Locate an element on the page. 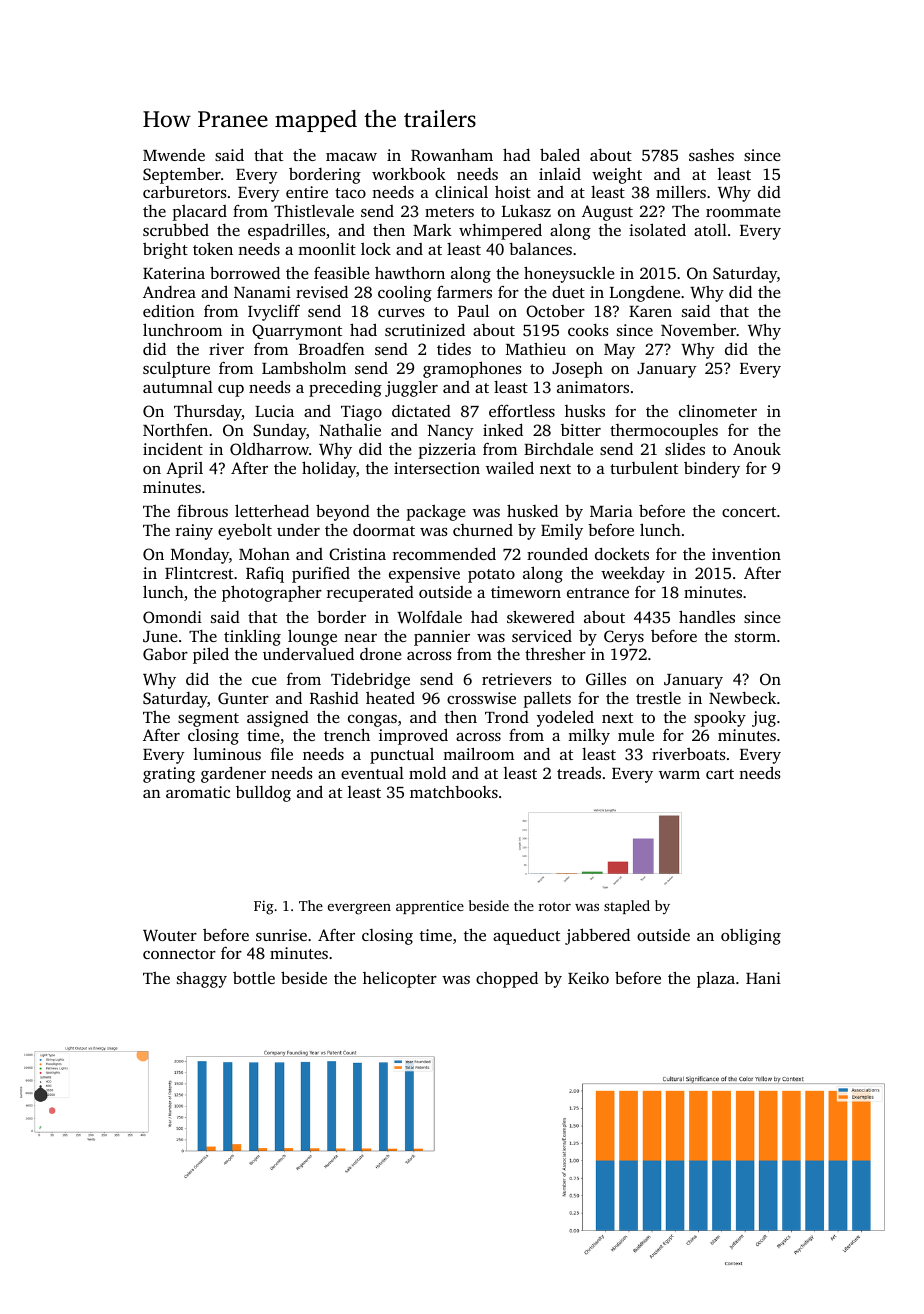  whimpered is located at coordinates (500, 231).
